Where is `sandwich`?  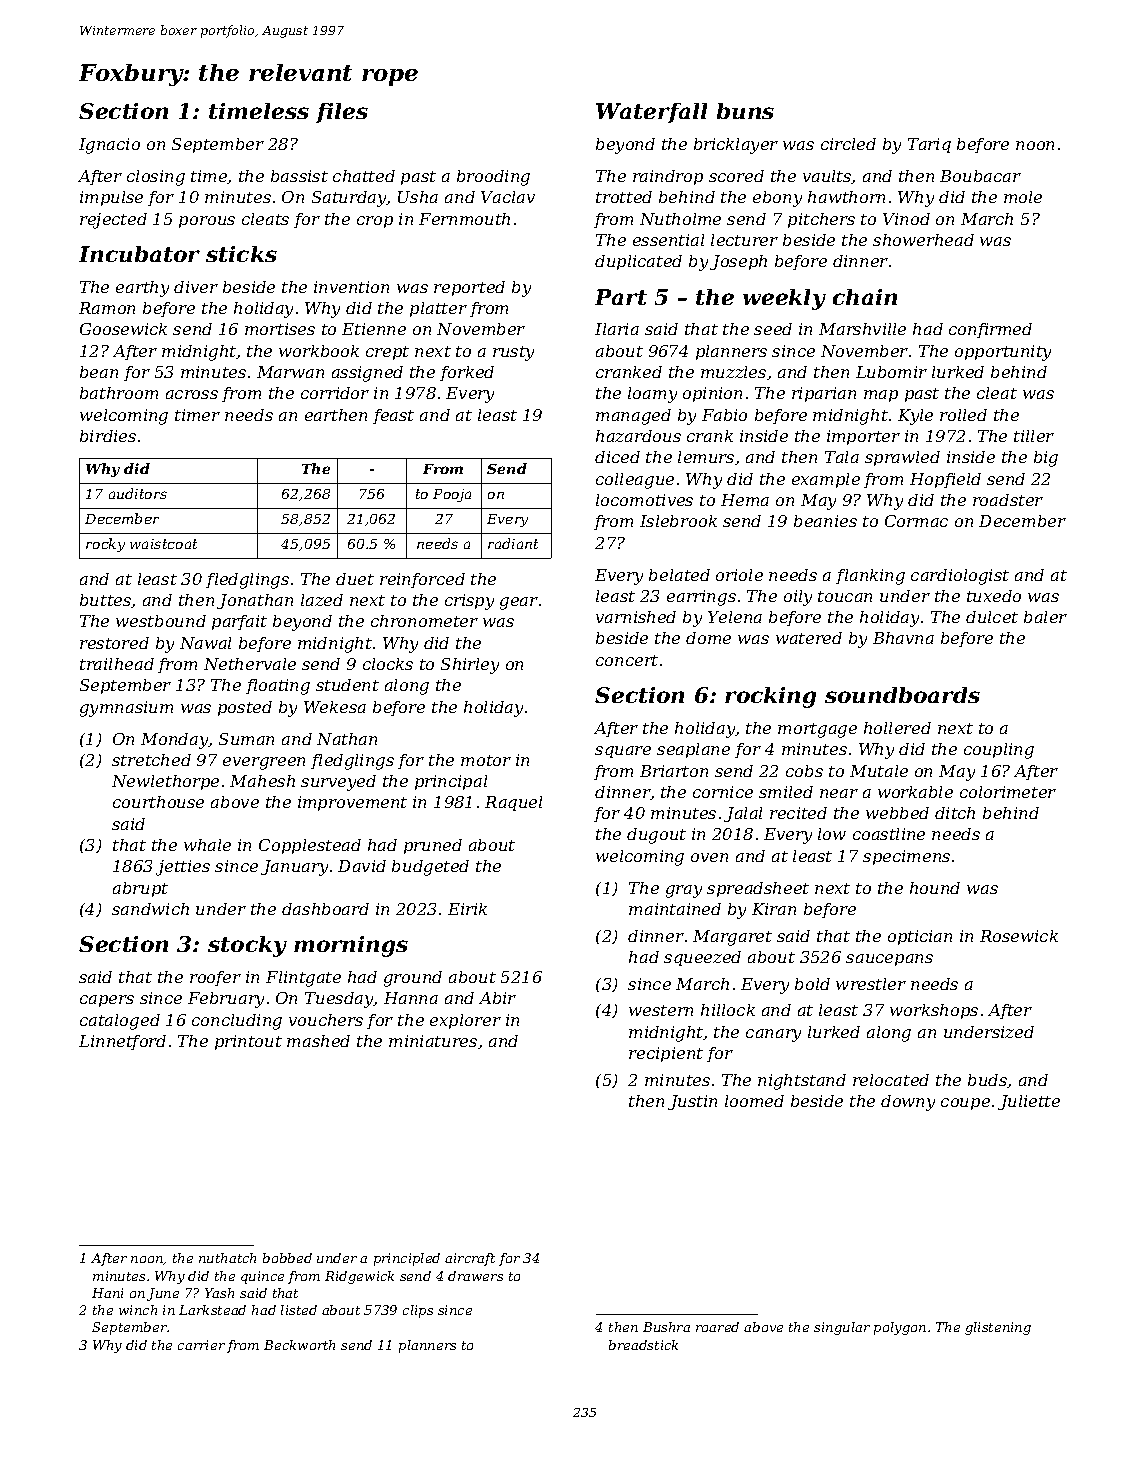
sandwich is located at coordinates (150, 909).
